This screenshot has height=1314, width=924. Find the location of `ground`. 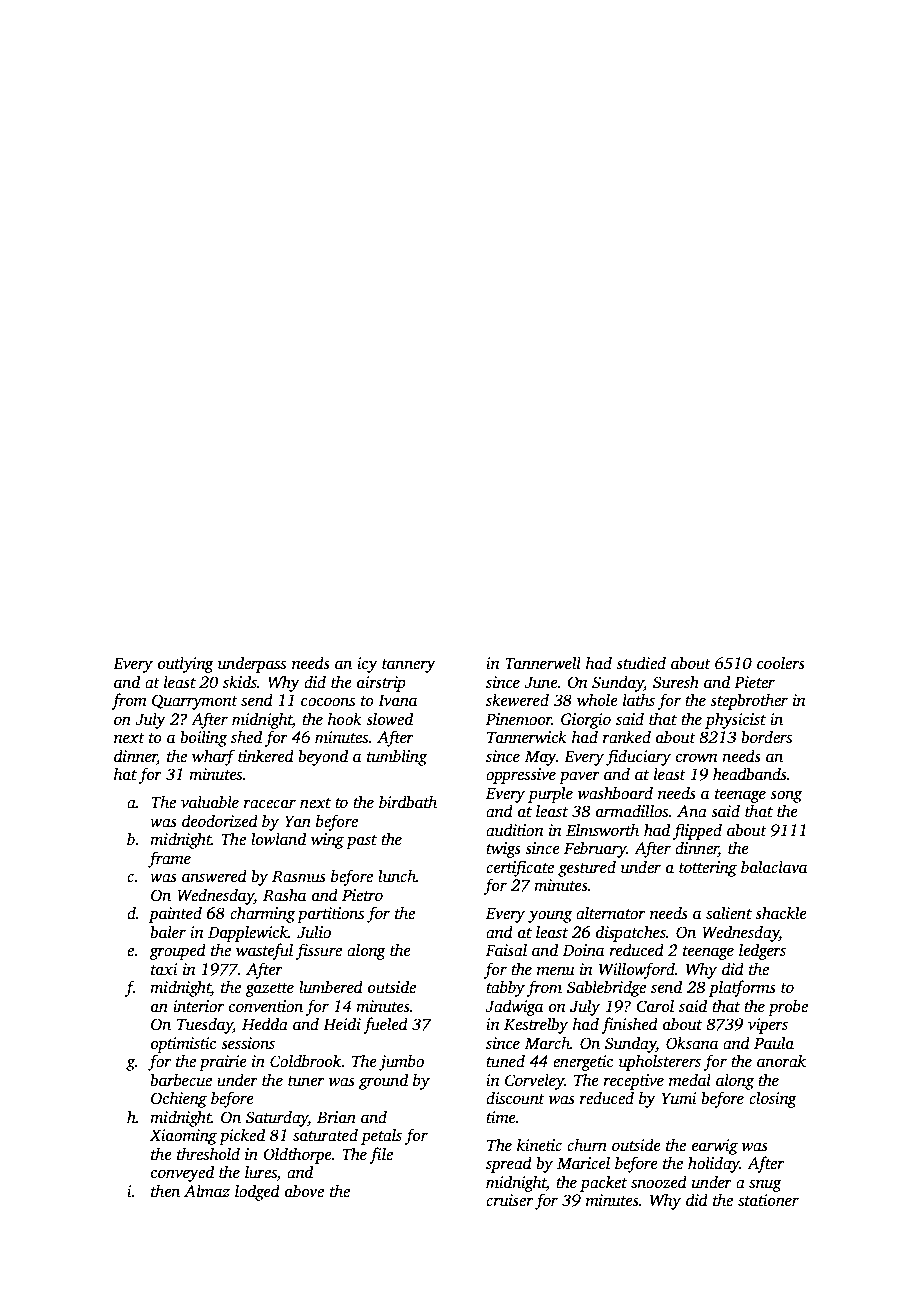

ground is located at coordinates (383, 1081).
